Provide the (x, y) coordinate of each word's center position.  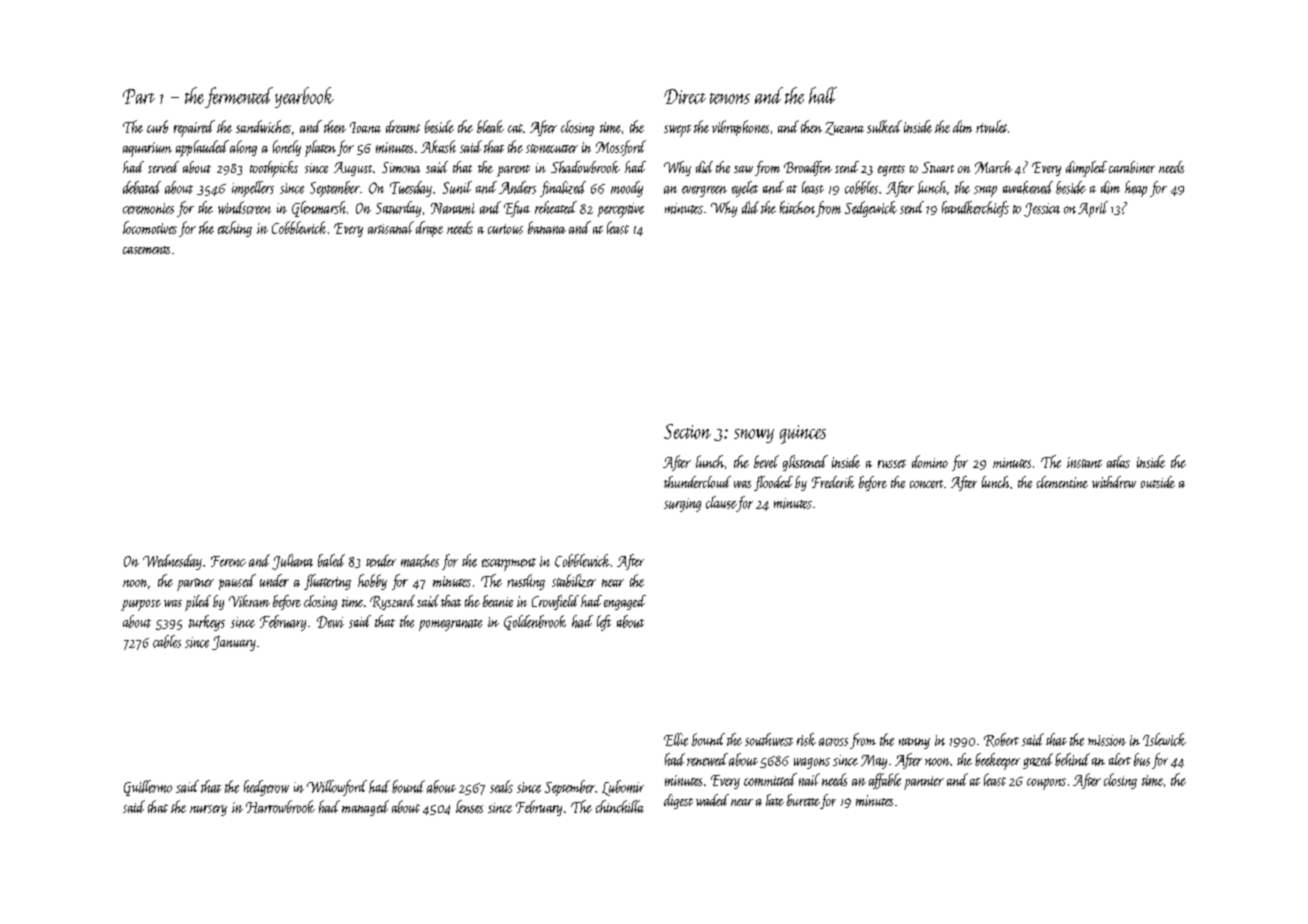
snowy (754, 436)
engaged (625, 602)
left (604, 623)
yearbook (304, 97)
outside (1158, 482)
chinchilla (620, 806)
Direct (685, 96)
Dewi (330, 622)
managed (365, 808)
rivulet (991, 126)
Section (687, 431)
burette (803, 800)
